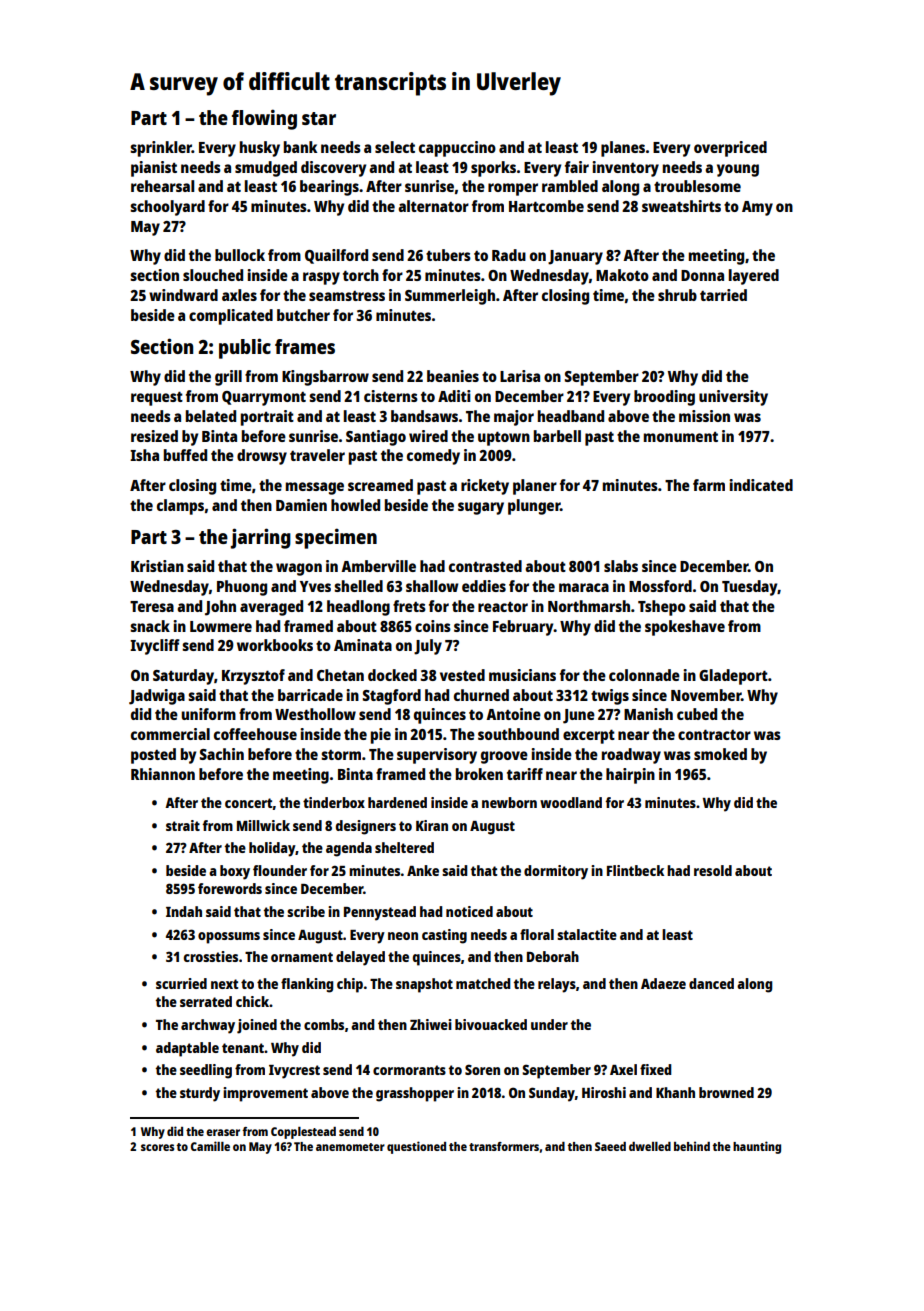 This image has width=924, height=1311. I want to click on smoked, so click(720, 754).
